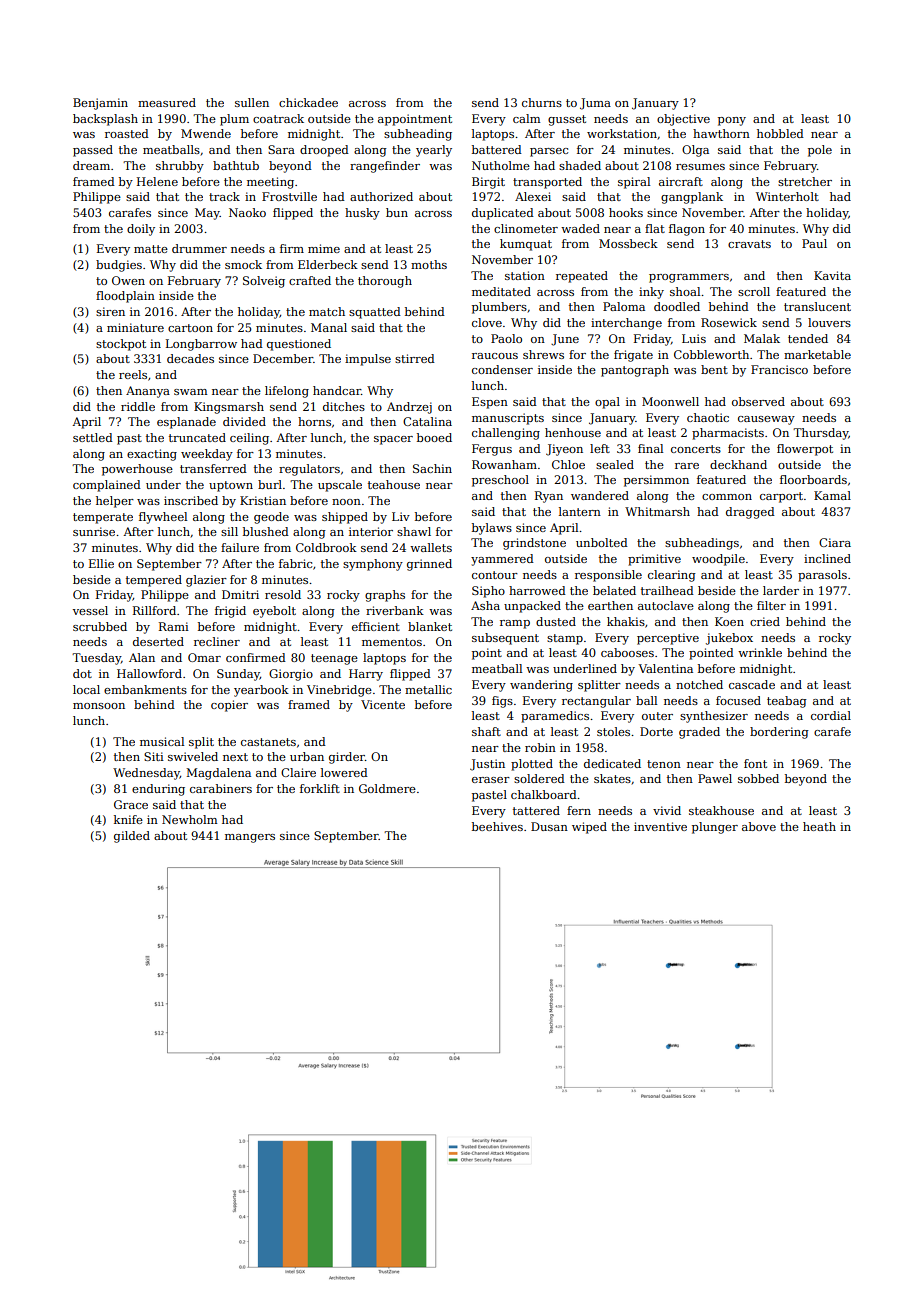 The width and height of the screenshot is (924, 1308). Describe the element at coordinates (568, 464) in the screenshot. I see `Chloe` at that location.
